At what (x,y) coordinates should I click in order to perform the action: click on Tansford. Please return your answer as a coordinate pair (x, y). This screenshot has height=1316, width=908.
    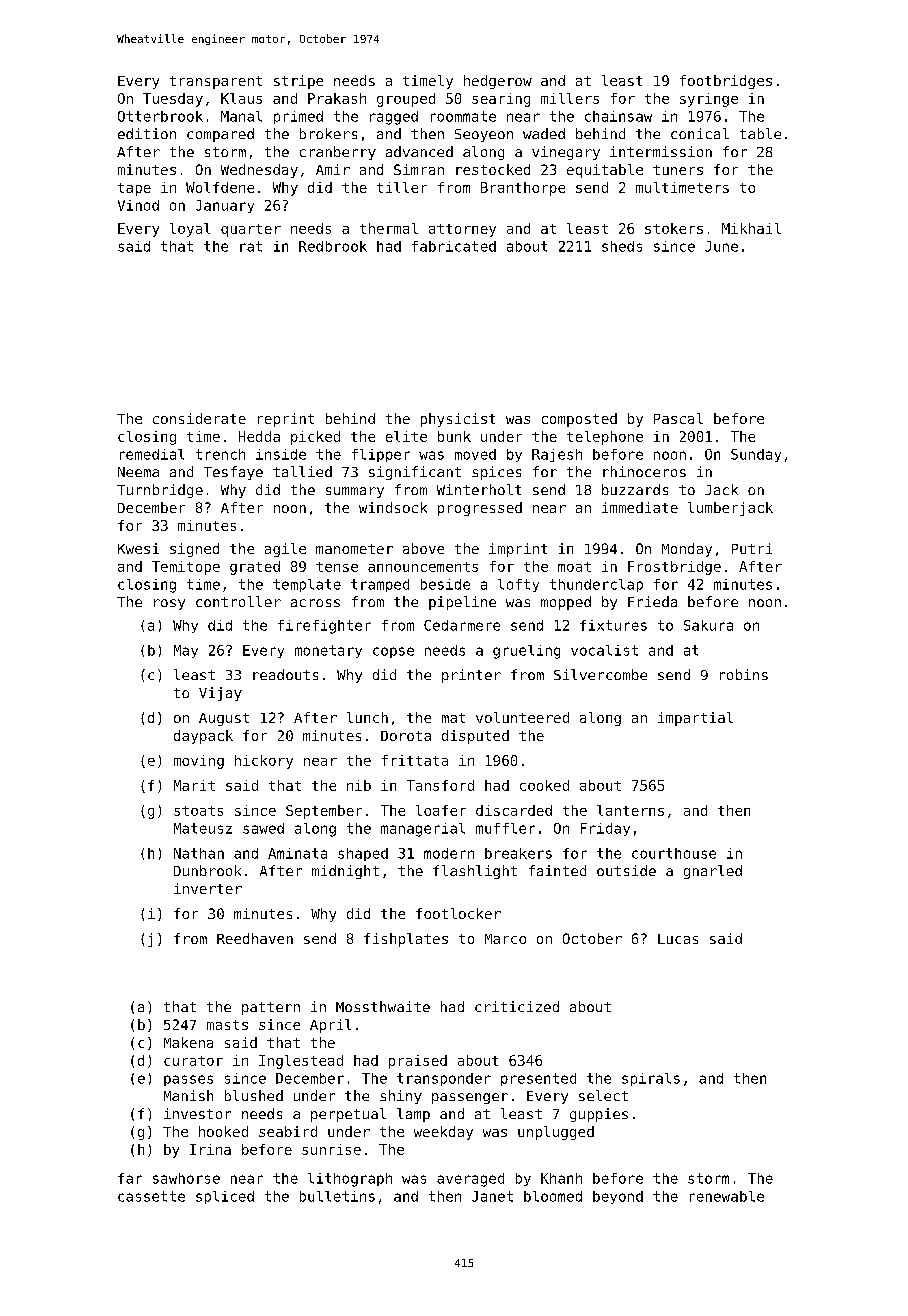
    Looking at the image, I should click on (440, 785).
